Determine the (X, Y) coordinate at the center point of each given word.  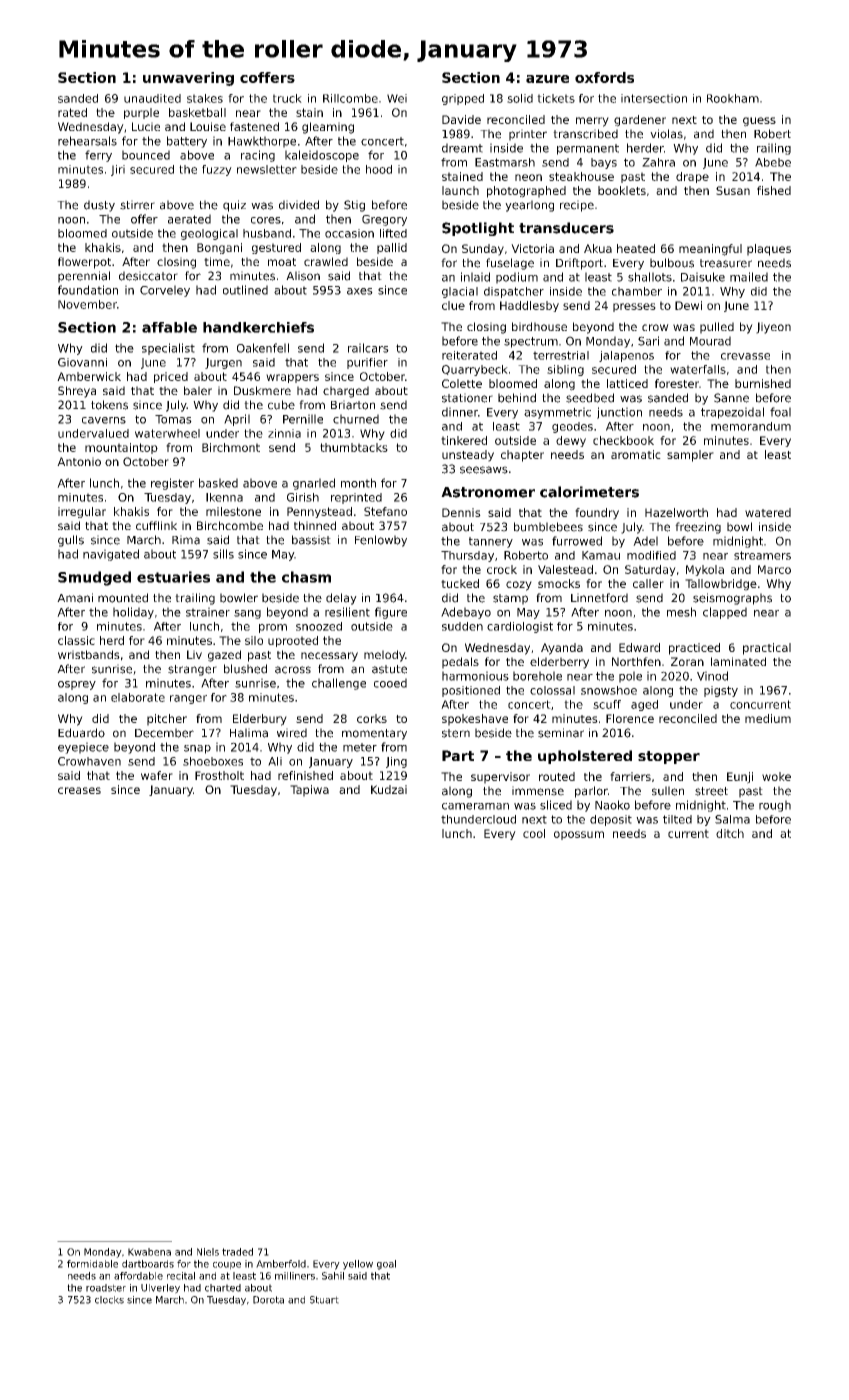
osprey (77, 685)
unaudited (152, 98)
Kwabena (149, 1252)
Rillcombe (350, 98)
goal (386, 1265)
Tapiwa (309, 791)
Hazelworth (676, 512)
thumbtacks (354, 447)
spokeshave (475, 720)
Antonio (79, 461)
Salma (732, 819)
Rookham (733, 98)
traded (237, 1252)
